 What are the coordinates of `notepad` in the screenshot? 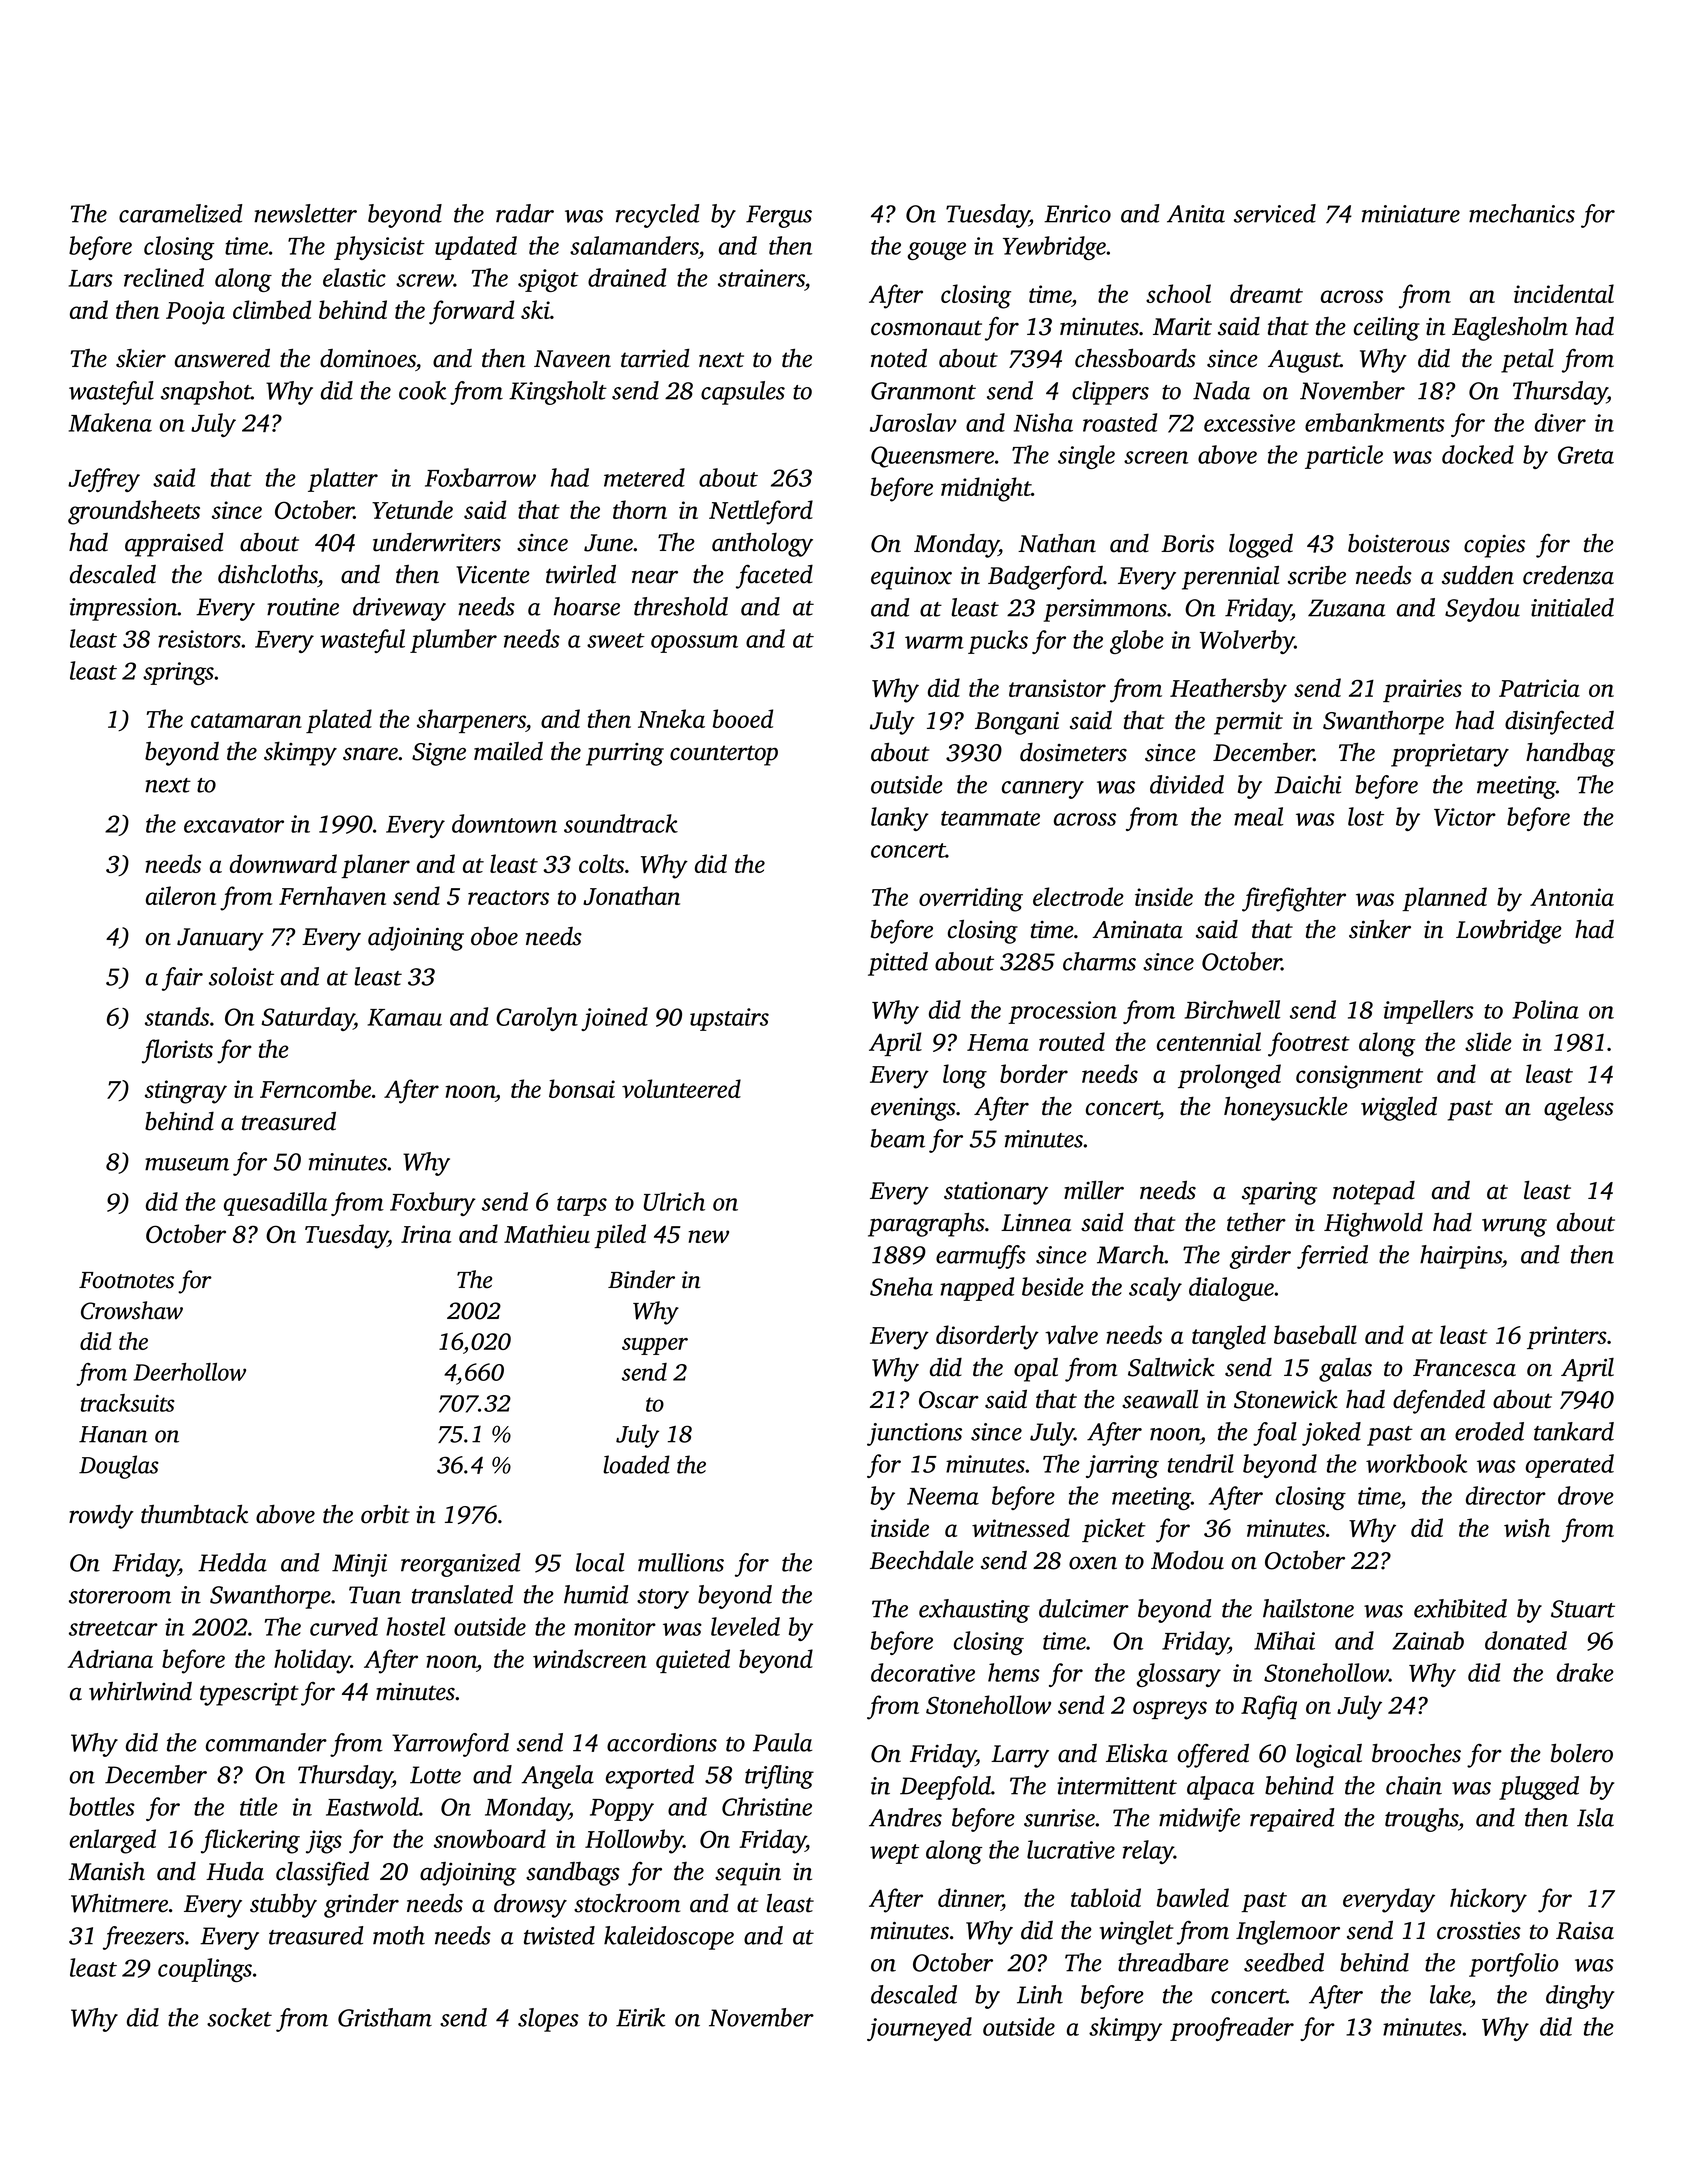 It's located at (1374, 1193).
